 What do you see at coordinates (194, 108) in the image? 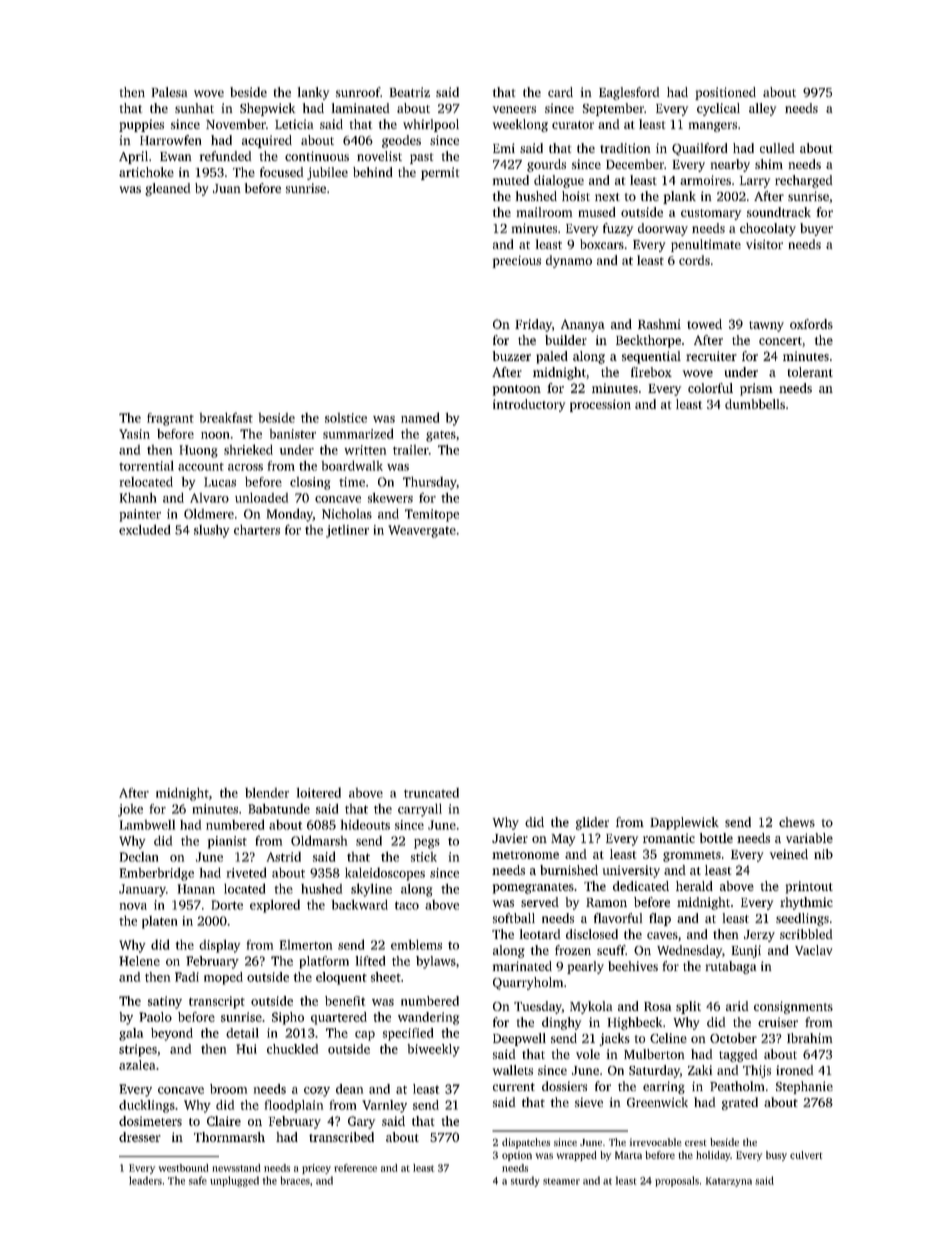
I see `sunhat` at bounding box center [194, 108].
